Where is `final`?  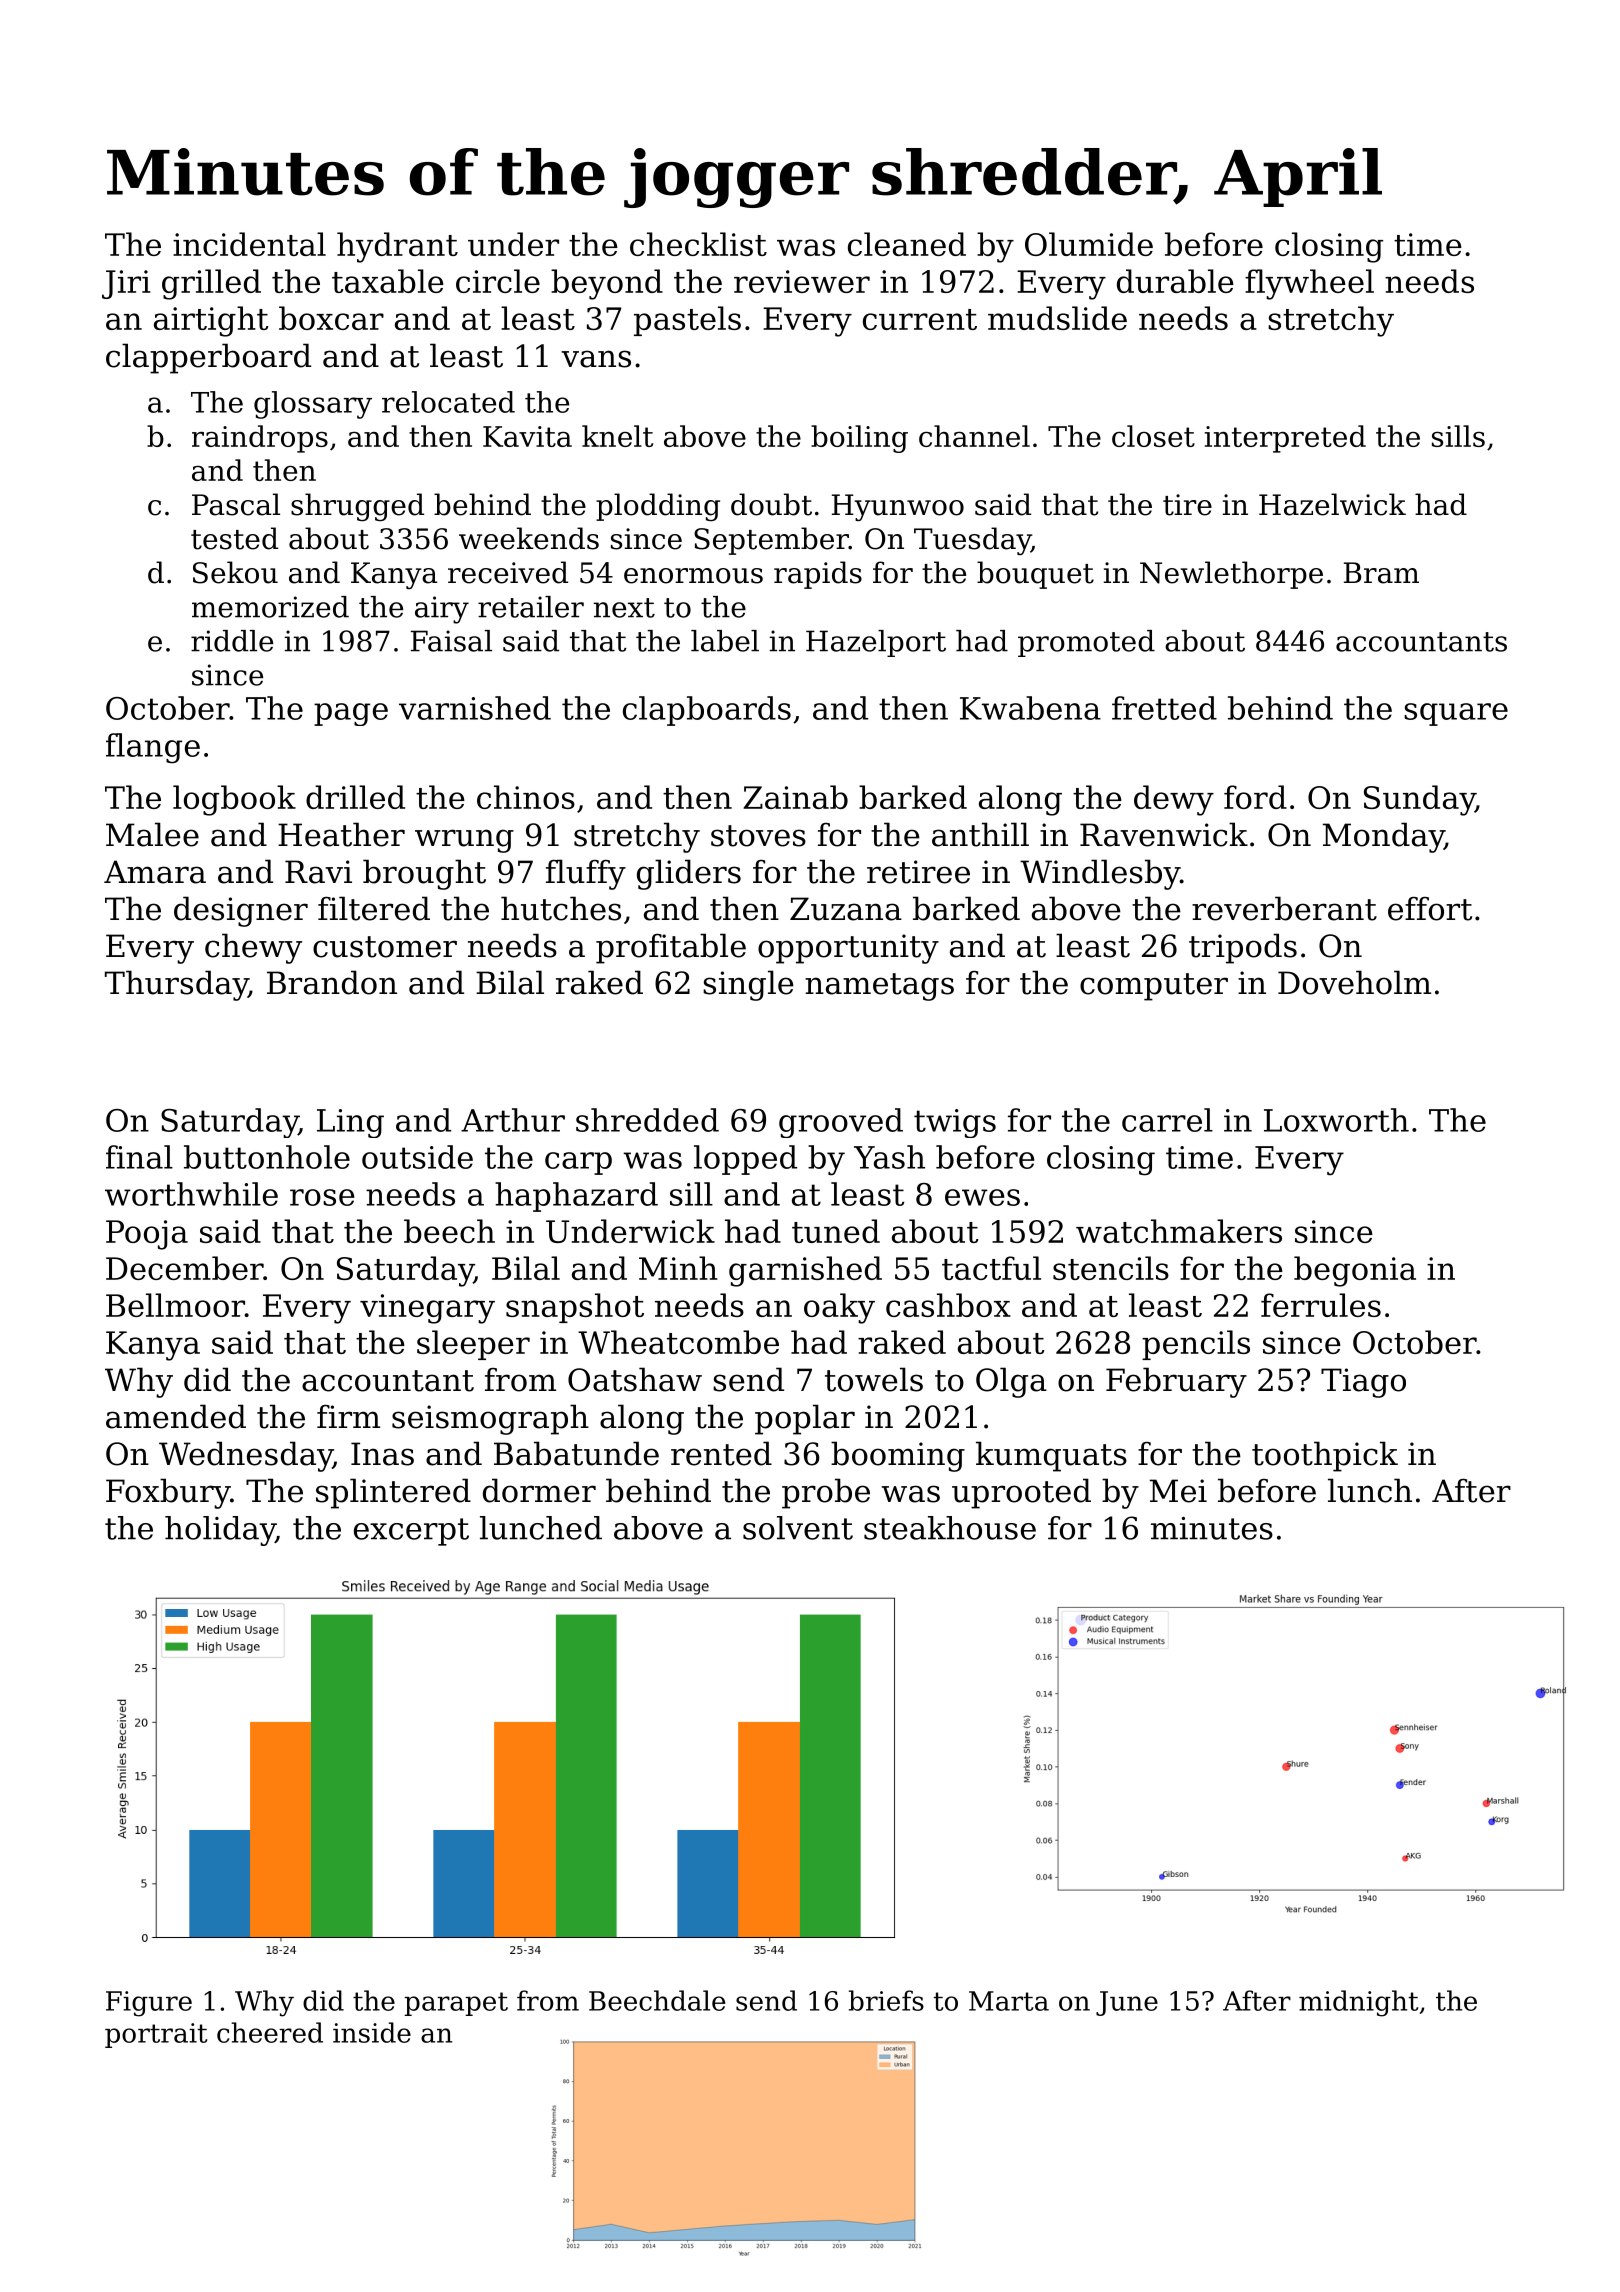 final is located at coordinates (139, 1157).
